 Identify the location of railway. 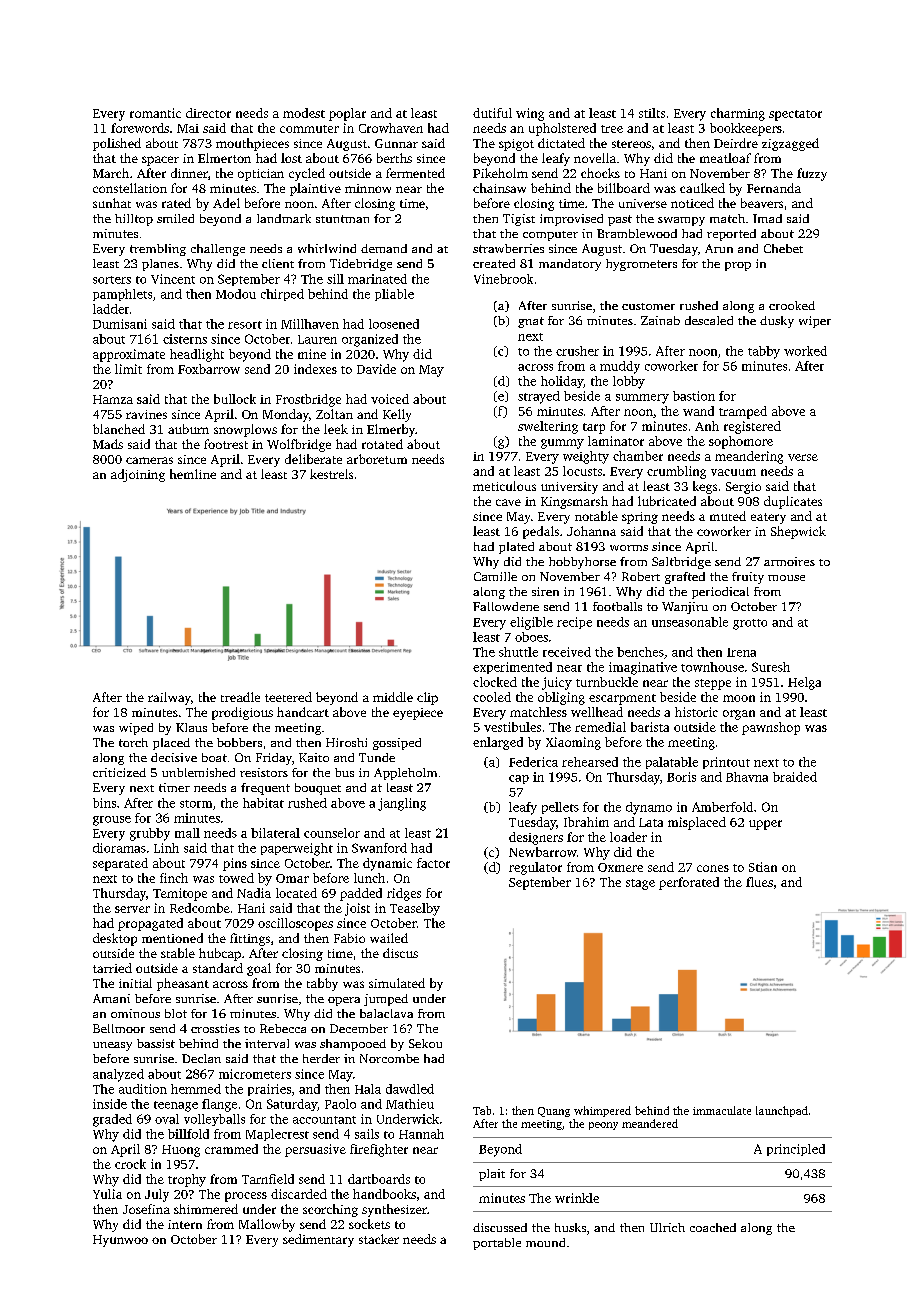
(169, 698).
